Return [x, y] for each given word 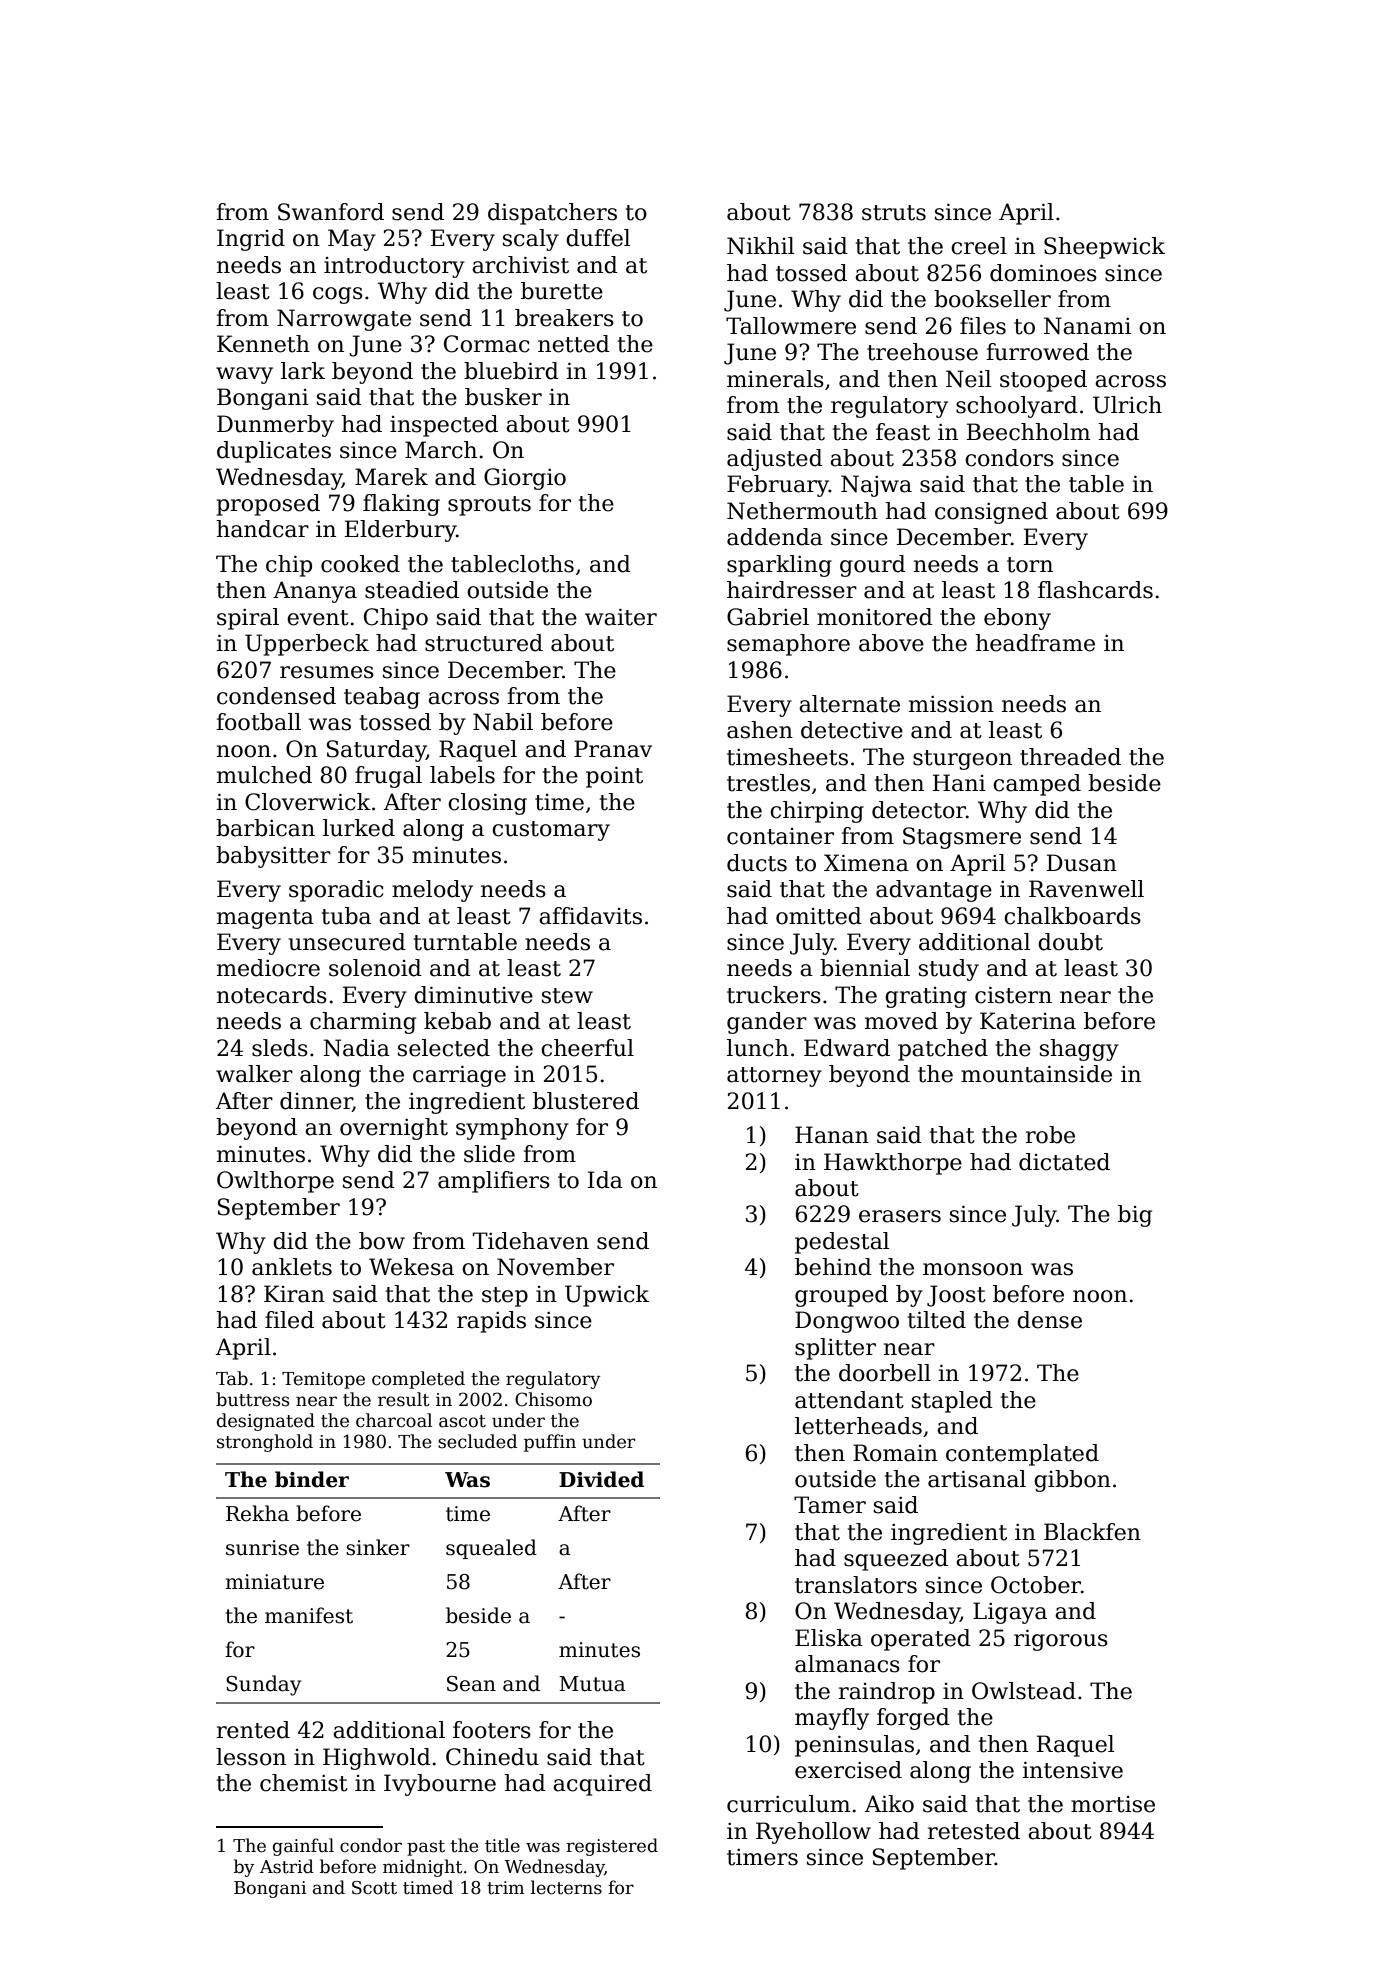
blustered [586, 1101]
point [614, 777]
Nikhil [760, 246]
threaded [1070, 757]
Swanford [331, 212]
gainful [303, 1847]
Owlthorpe [275, 1182]
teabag [382, 698]
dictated [1064, 1162]
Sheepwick [1104, 248]
